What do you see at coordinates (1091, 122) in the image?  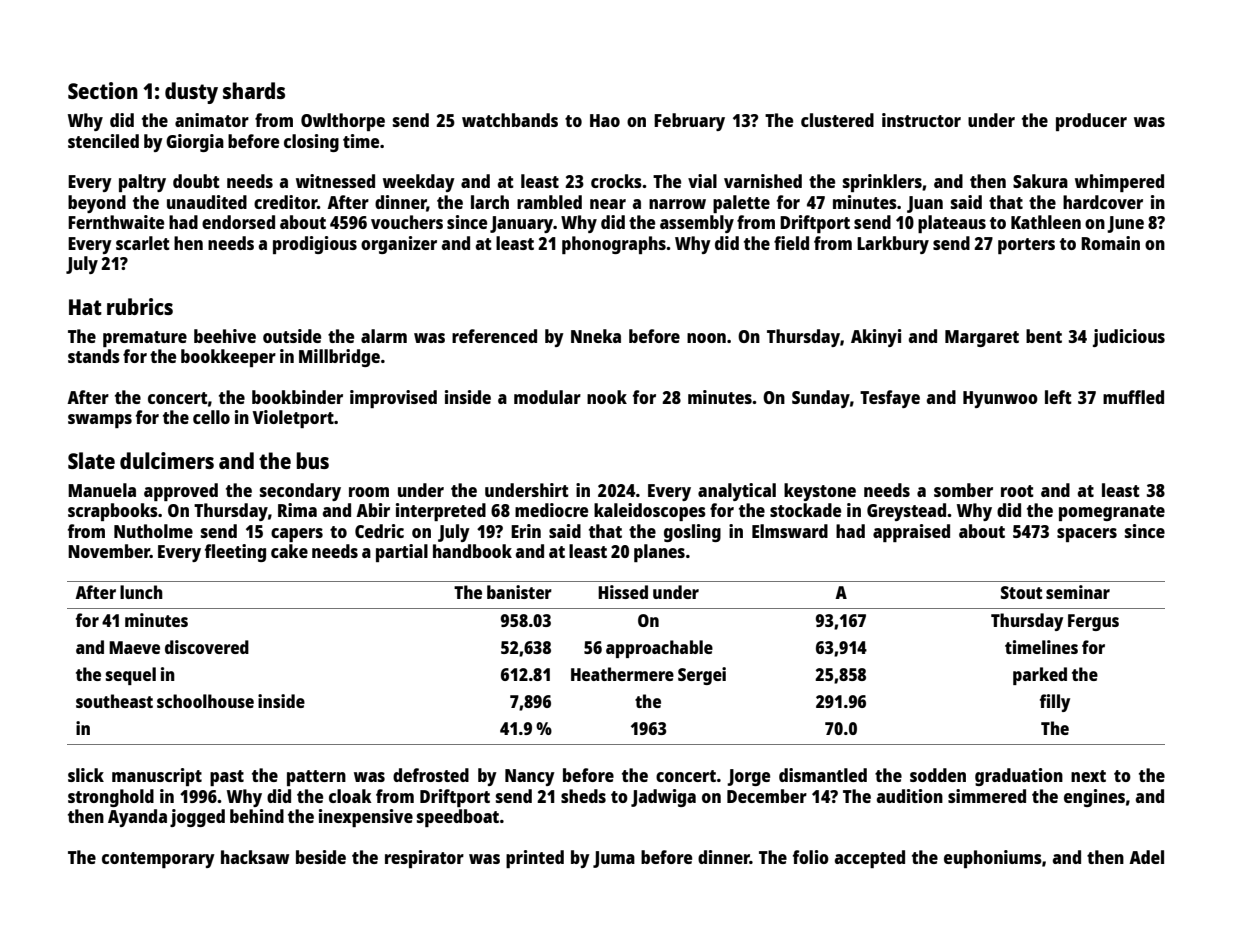 I see `producer` at bounding box center [1091, 122].
